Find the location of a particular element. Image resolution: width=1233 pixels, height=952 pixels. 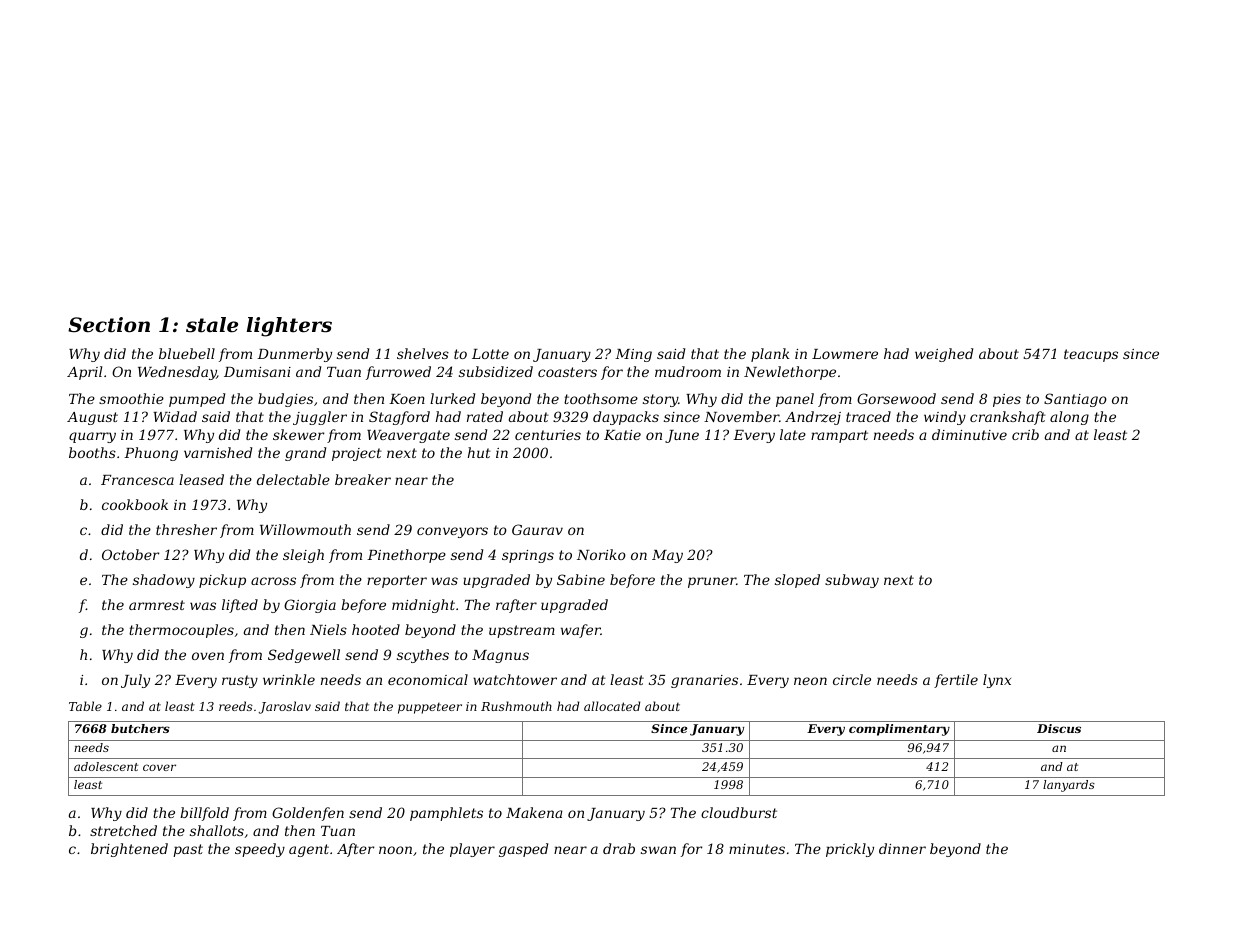

dinner is located at coordinates (902, 848).
